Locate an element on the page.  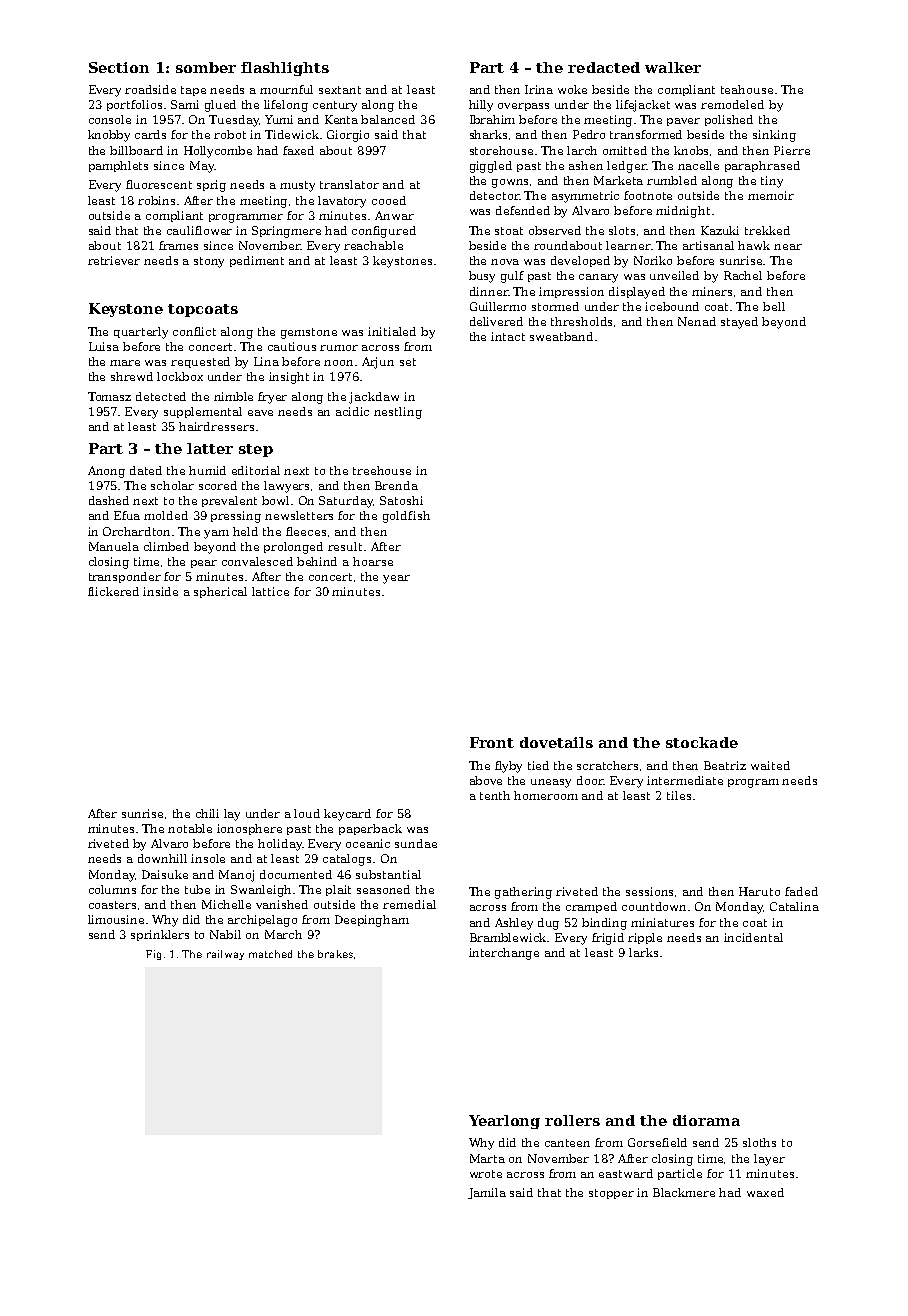
Arjun is located at coordinates (378, 363).
